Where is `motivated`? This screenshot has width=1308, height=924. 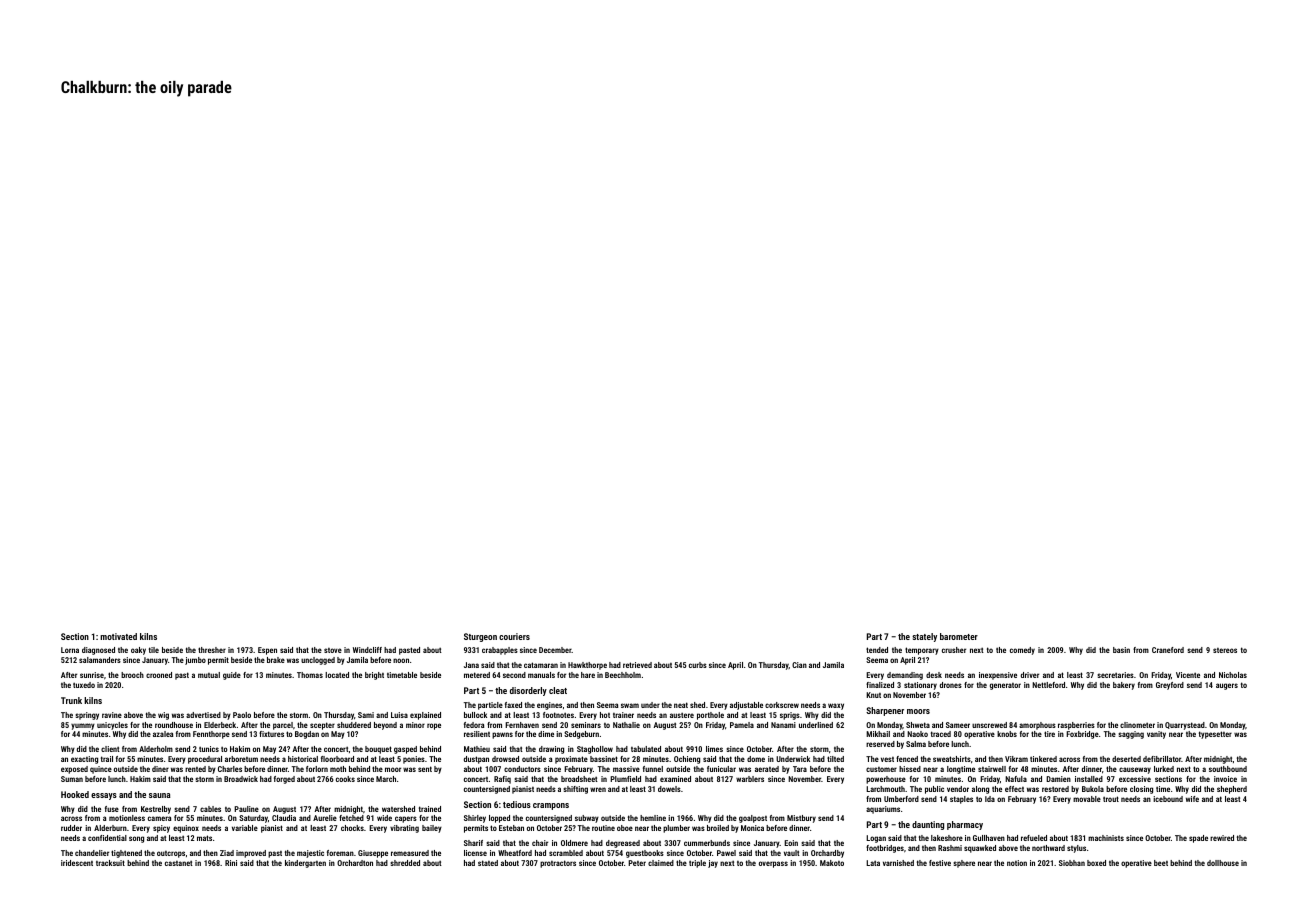 motivated is located at coordinates (118, 636).
